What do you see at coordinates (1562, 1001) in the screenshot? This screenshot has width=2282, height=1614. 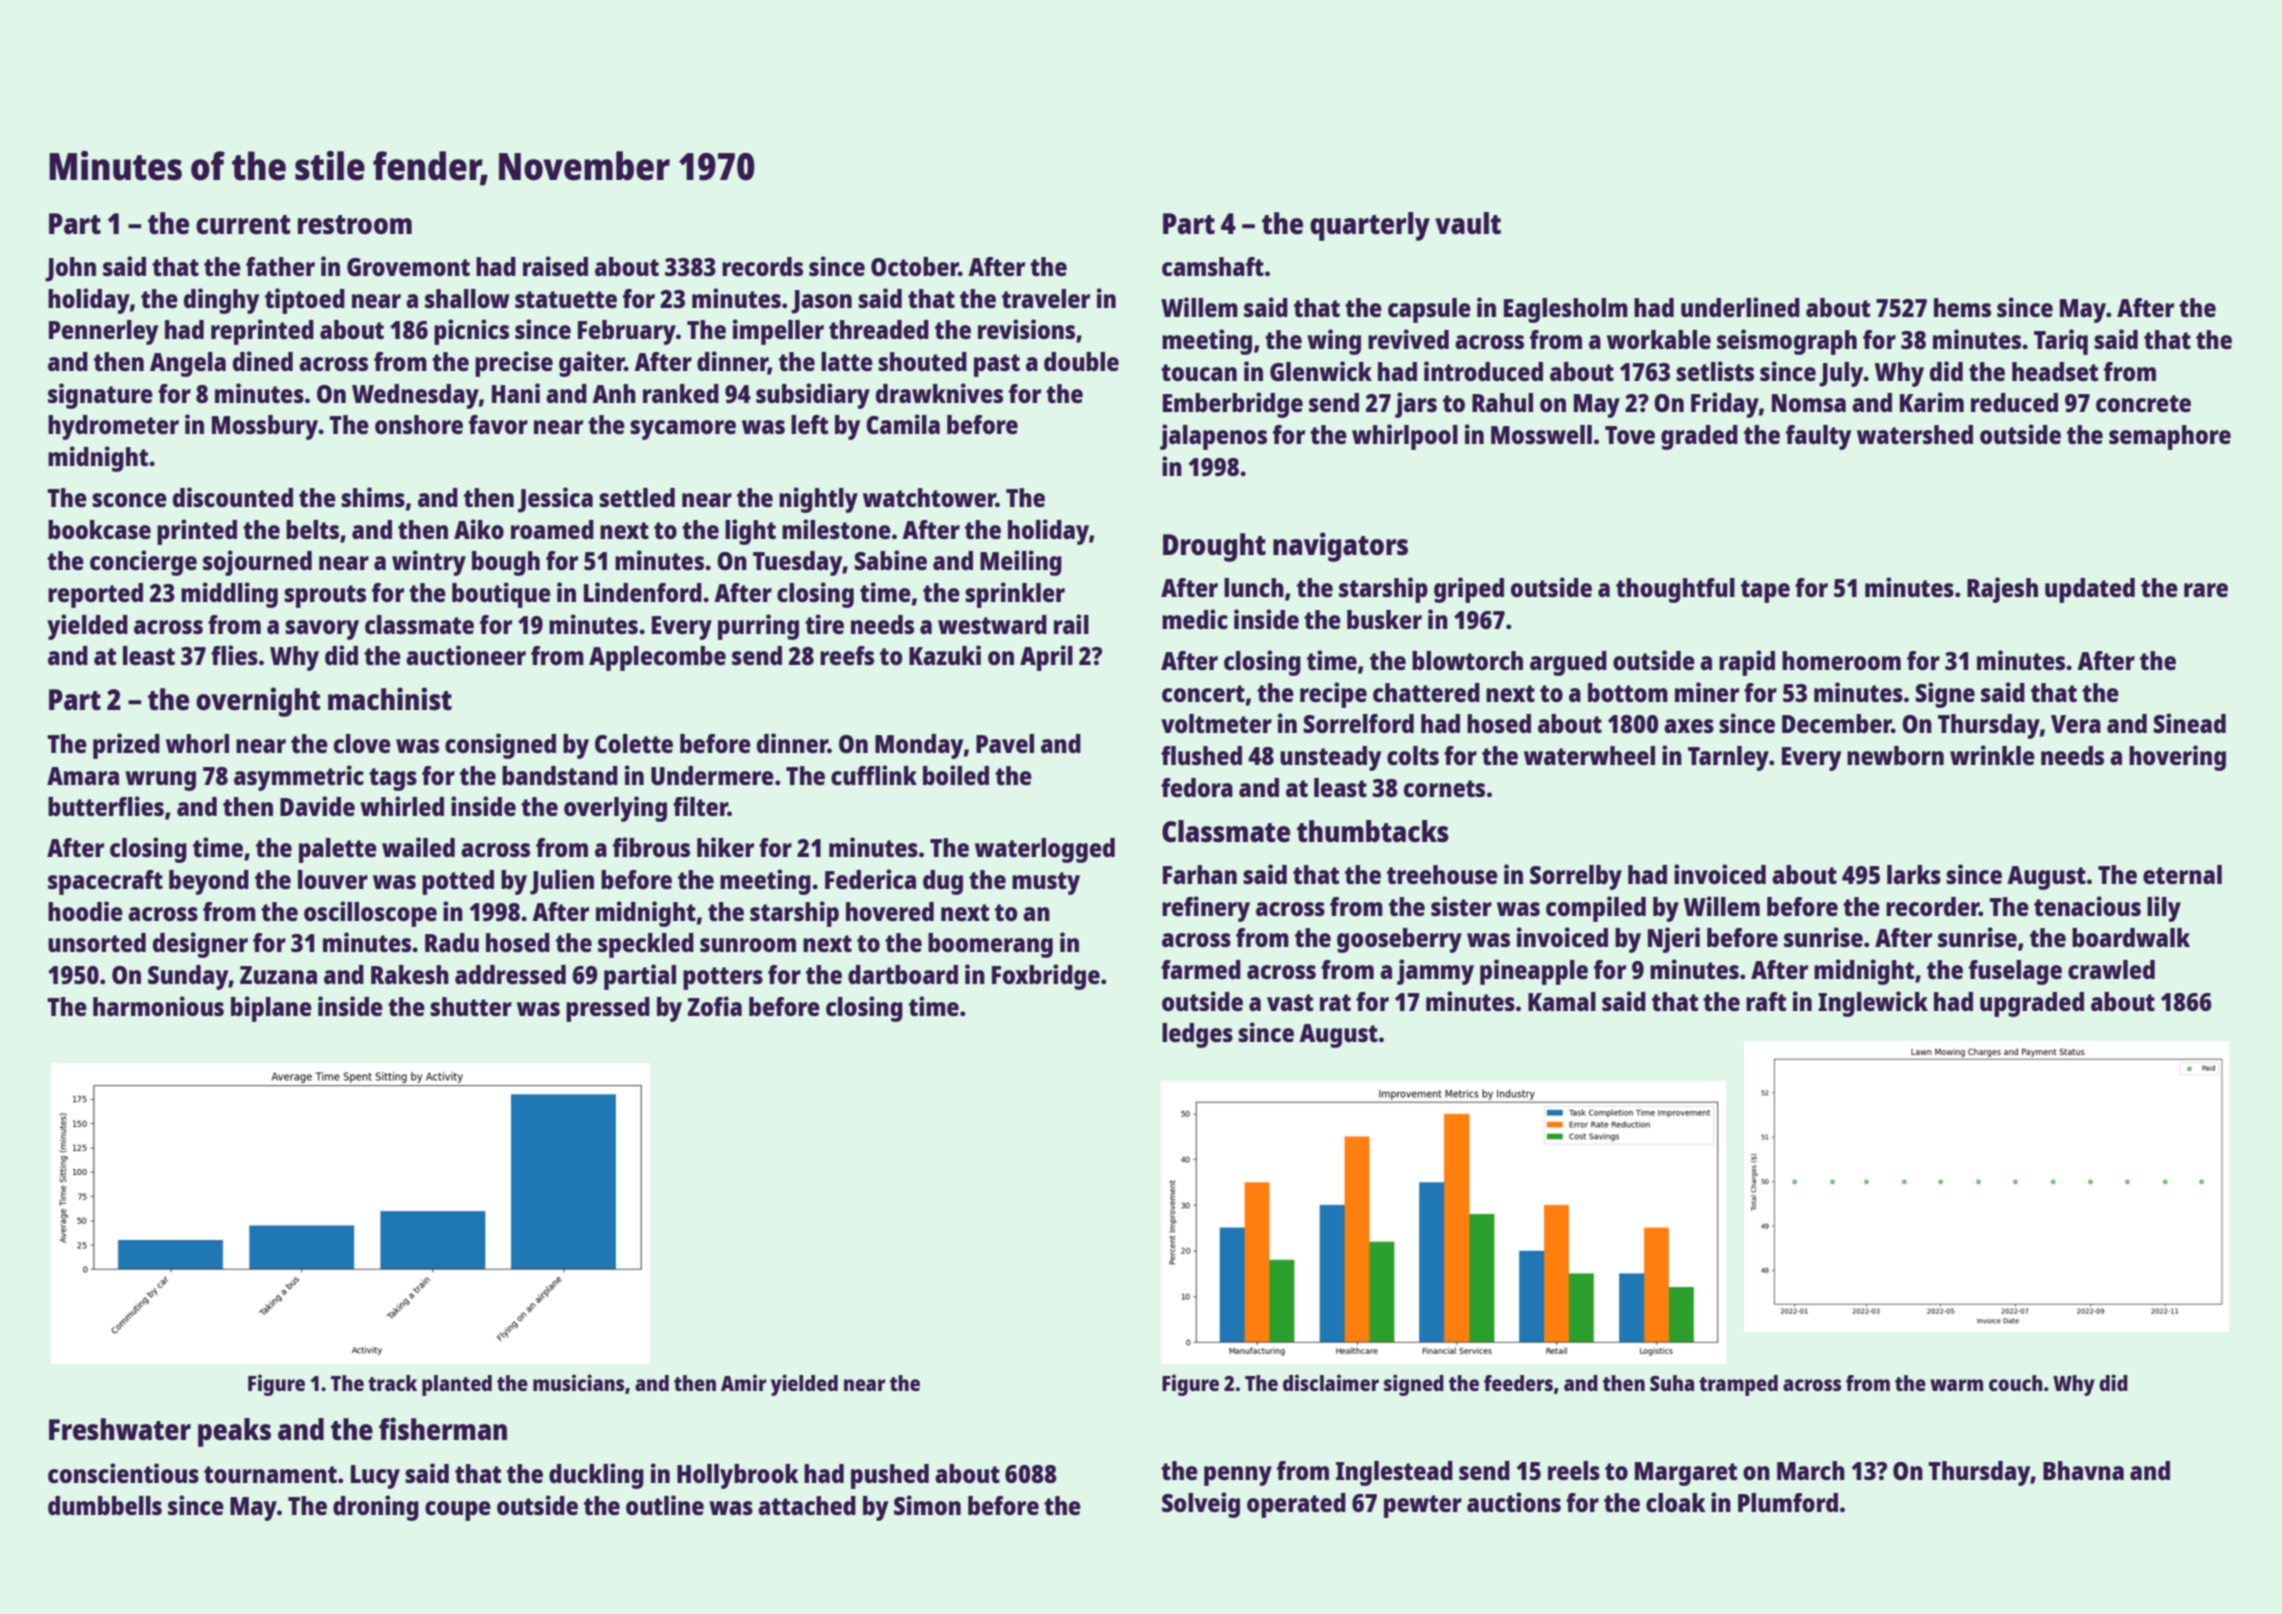 I see `Kamal` at bounding box center [1562, 1001].
